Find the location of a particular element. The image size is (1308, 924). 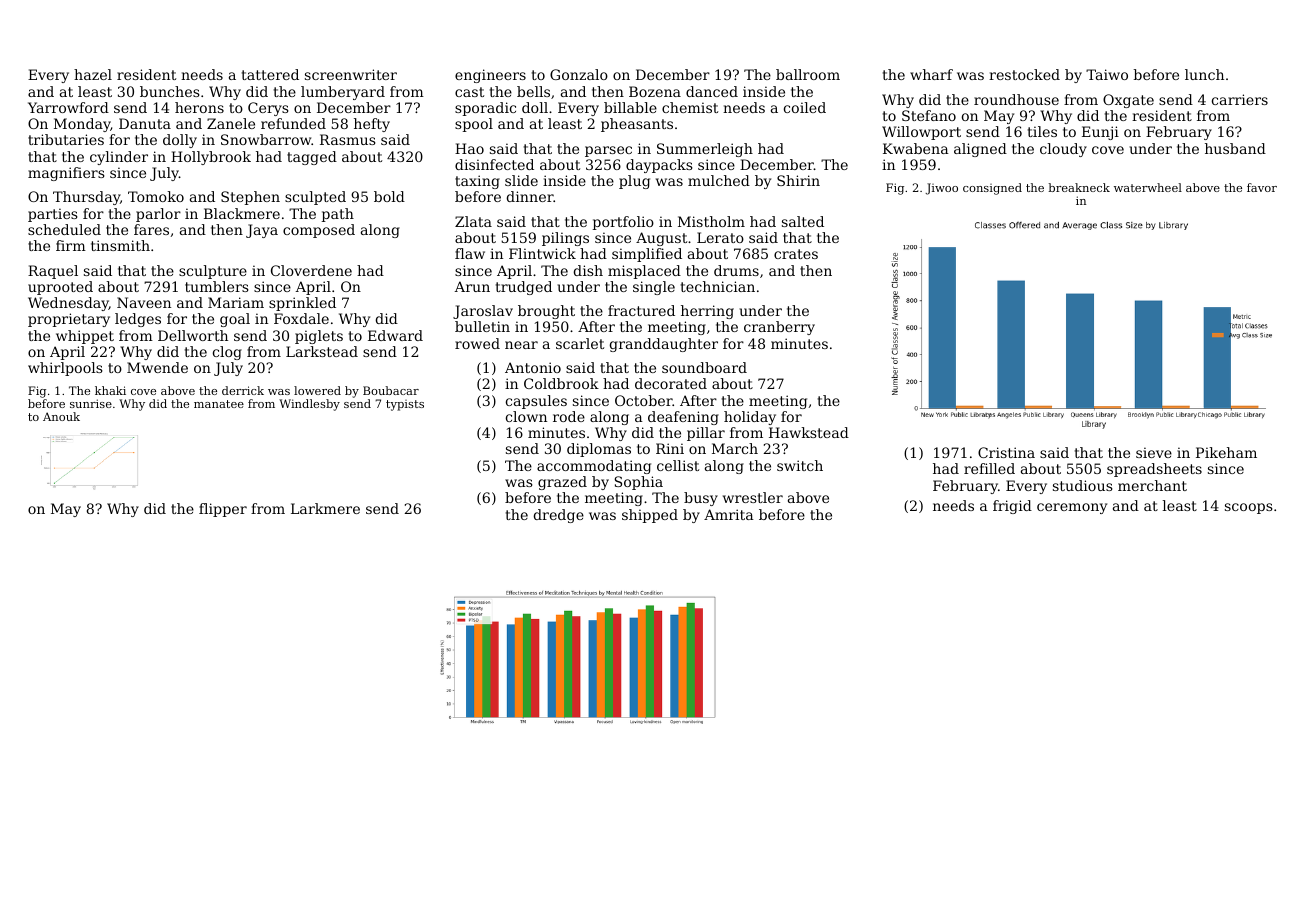

piglets is located at coordinates (319, 337).
